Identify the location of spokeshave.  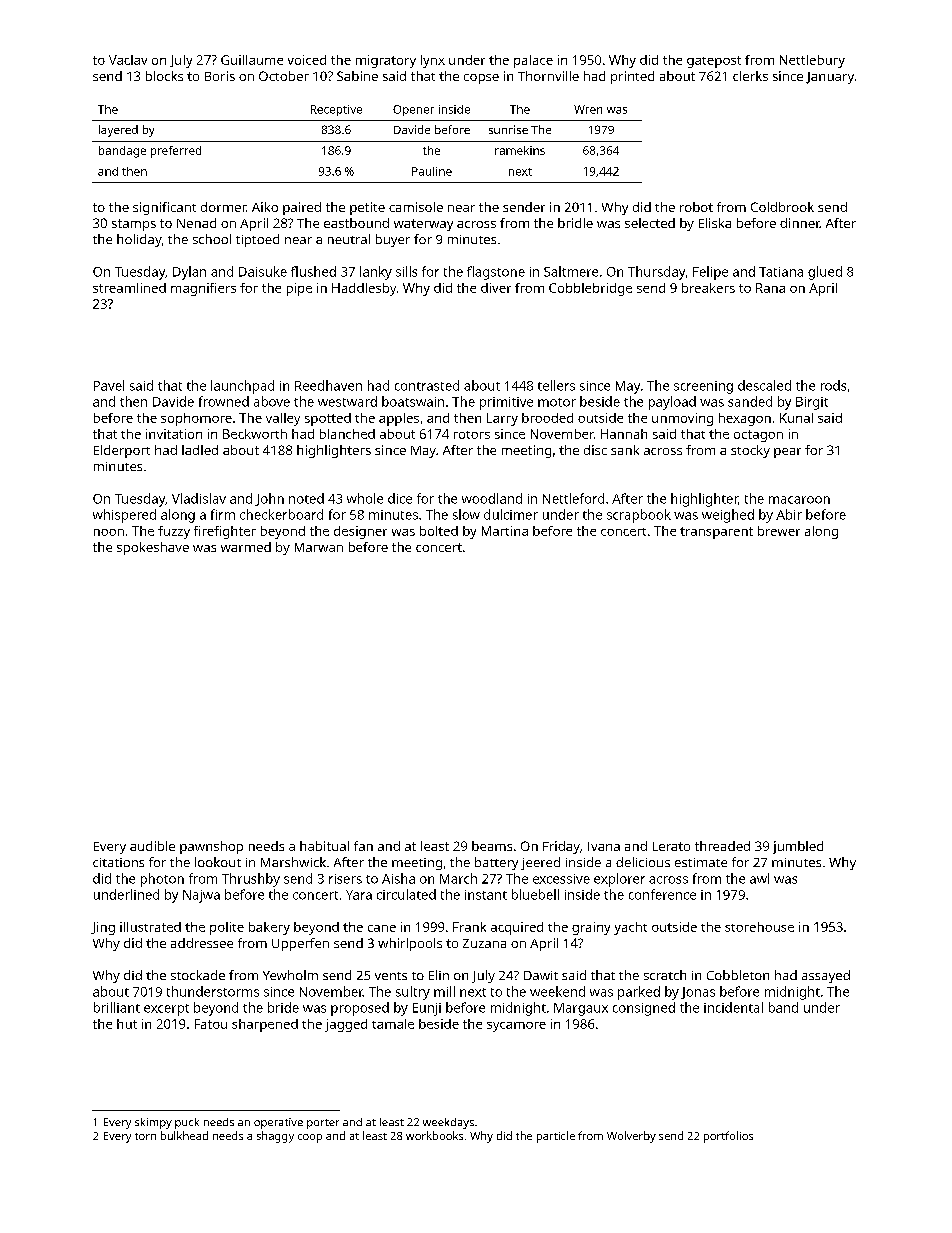
(153, 548).
